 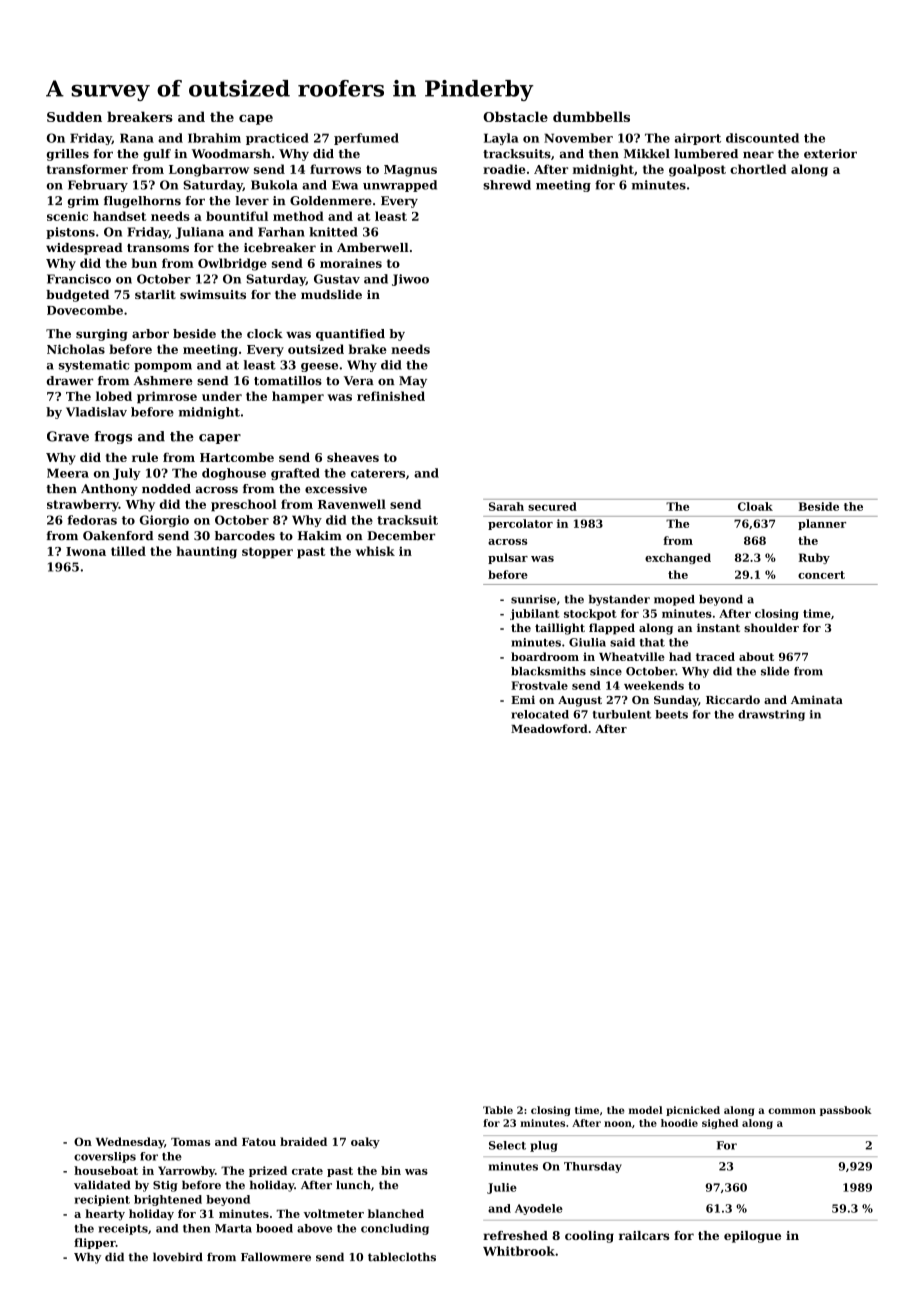 I want to click on oaky, so click(x=365, y=1143).
